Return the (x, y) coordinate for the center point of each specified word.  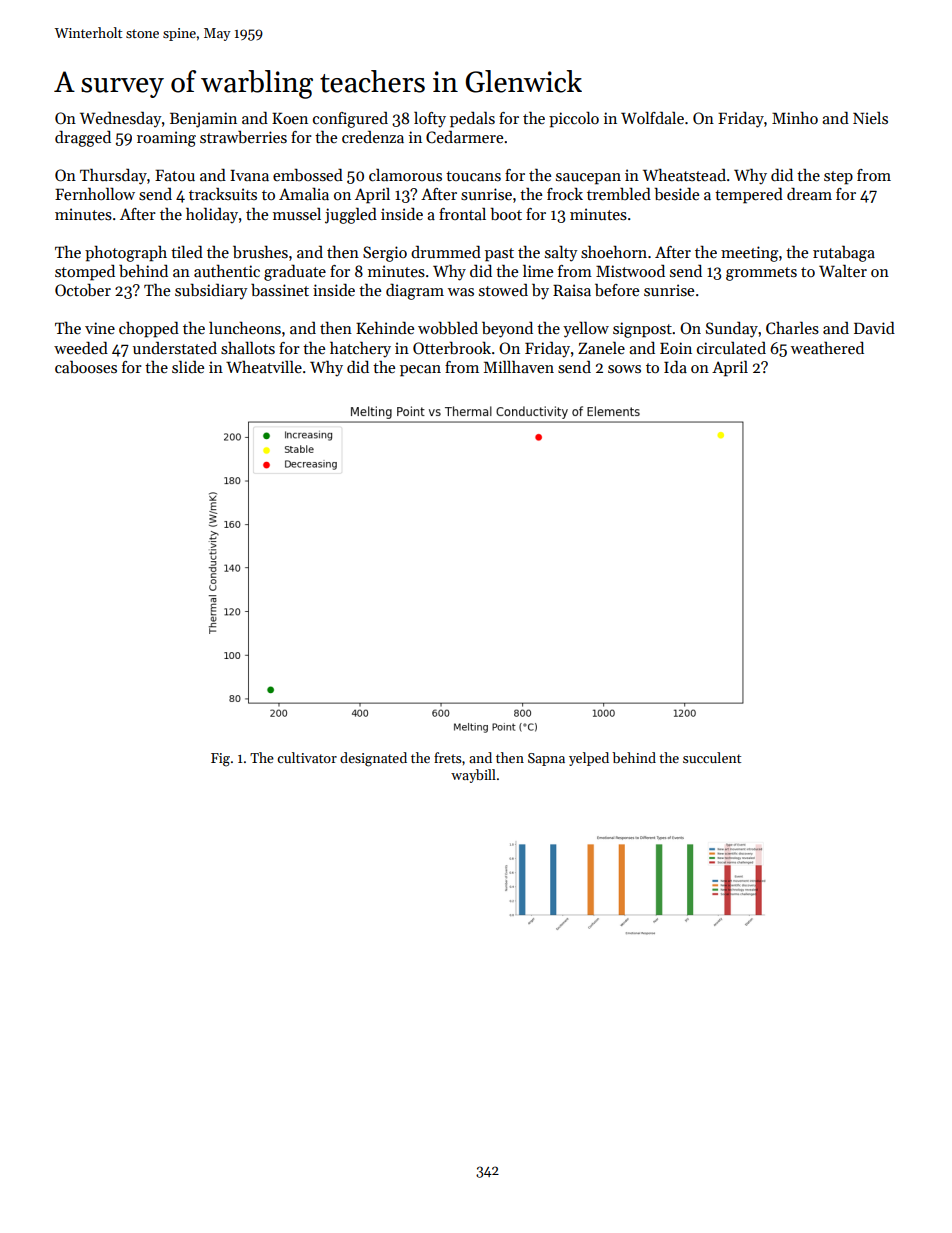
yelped (589, 759)
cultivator (307, 757)
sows (624, 369)
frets (448, 757)
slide (188, 366)
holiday (212, 215)
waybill (473, 776)
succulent (712, 757)
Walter (843, 271)
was (461, 292)
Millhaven (519, 366)
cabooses (86, 367)
